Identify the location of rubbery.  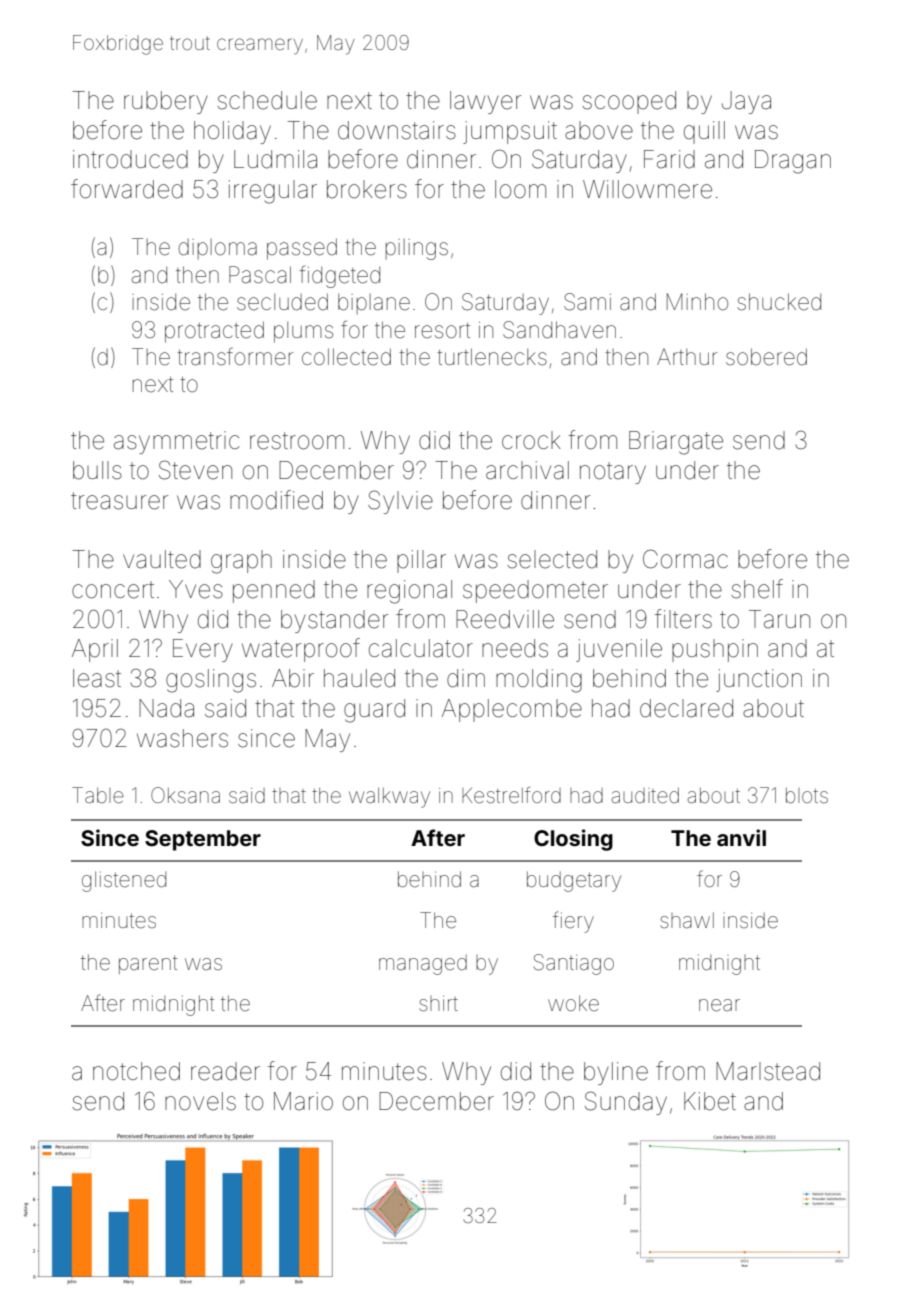
(166, 102).
